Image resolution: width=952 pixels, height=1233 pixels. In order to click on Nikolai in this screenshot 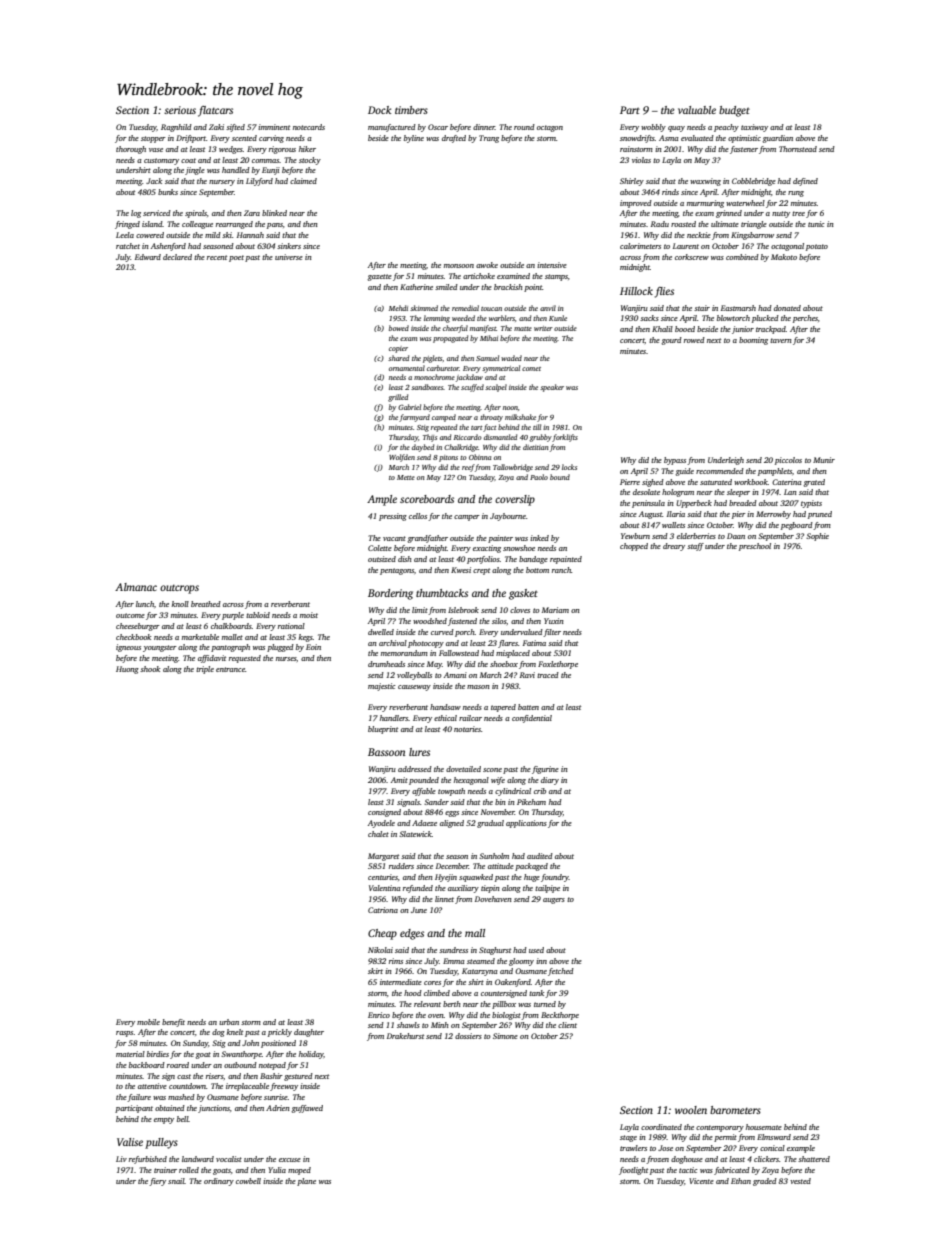, I will do `click(380, 950)`.
